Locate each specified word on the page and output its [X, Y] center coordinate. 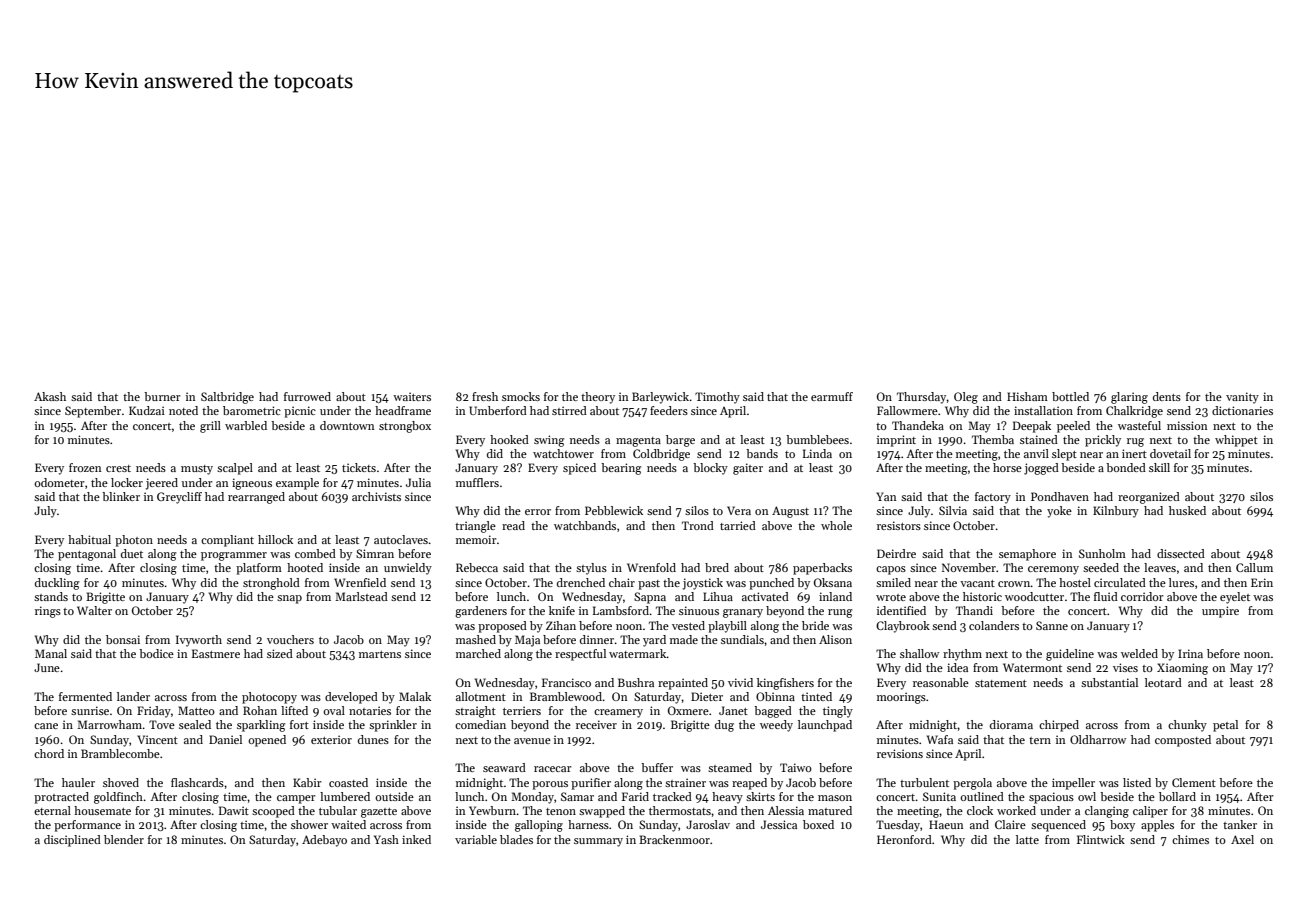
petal [1225, 726]
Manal [51, 653]
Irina [1190, 653]
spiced [579, 469]
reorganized [1149, 498]
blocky [710, 469]
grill [210, 427]
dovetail [1170, 453]
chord [49, 753]
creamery [618, 713]
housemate [102, 810]
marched [478, 653]
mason [835, 798]
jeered [162, 484]
